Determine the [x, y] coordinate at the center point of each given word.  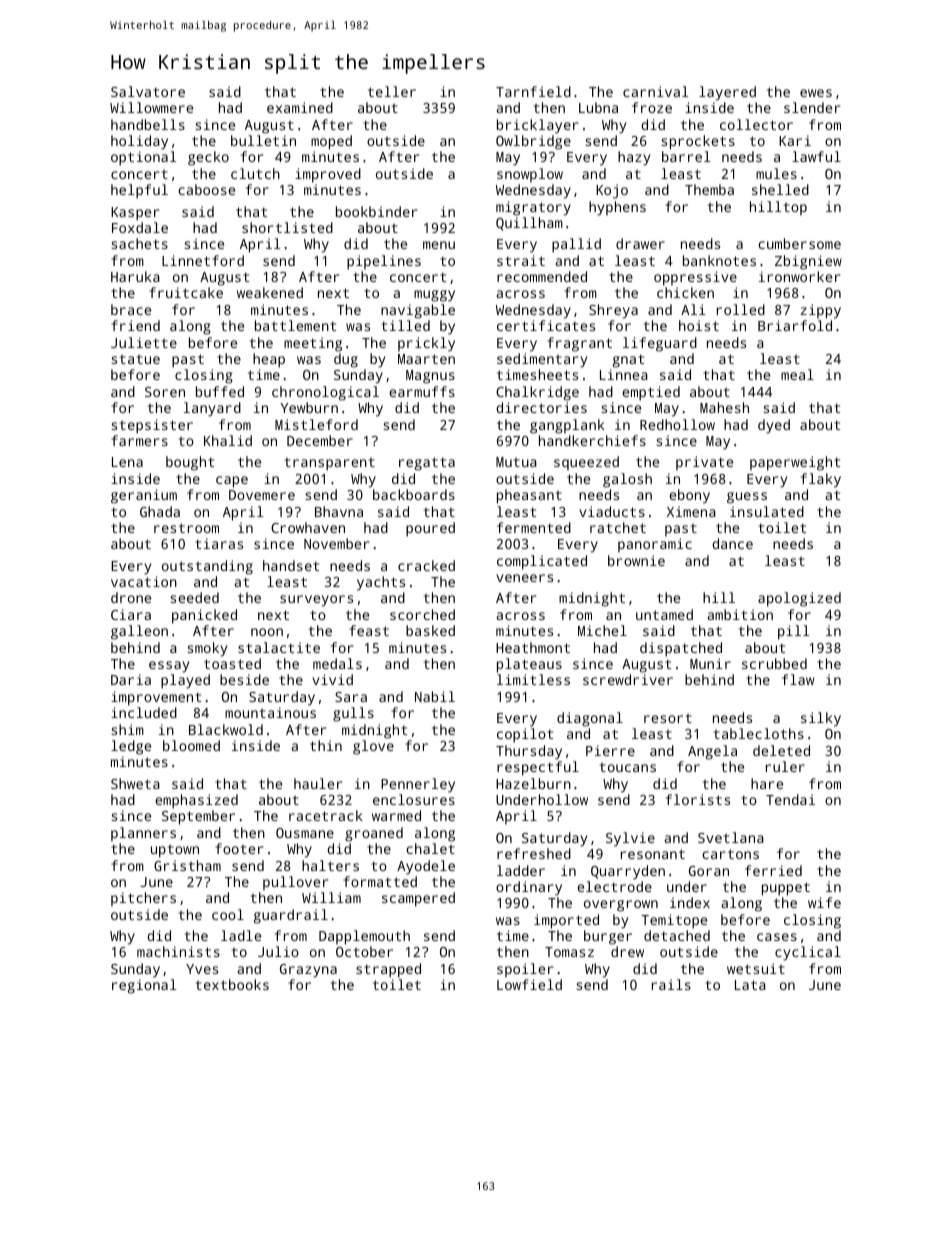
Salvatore [148, 91]
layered [727, 93]
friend [135, 325]
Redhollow [677, 424]
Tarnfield [533, 91]
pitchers [143, 899]
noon [267, 632]
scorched [422, 614]
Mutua [516, 462]
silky [821, 719]
